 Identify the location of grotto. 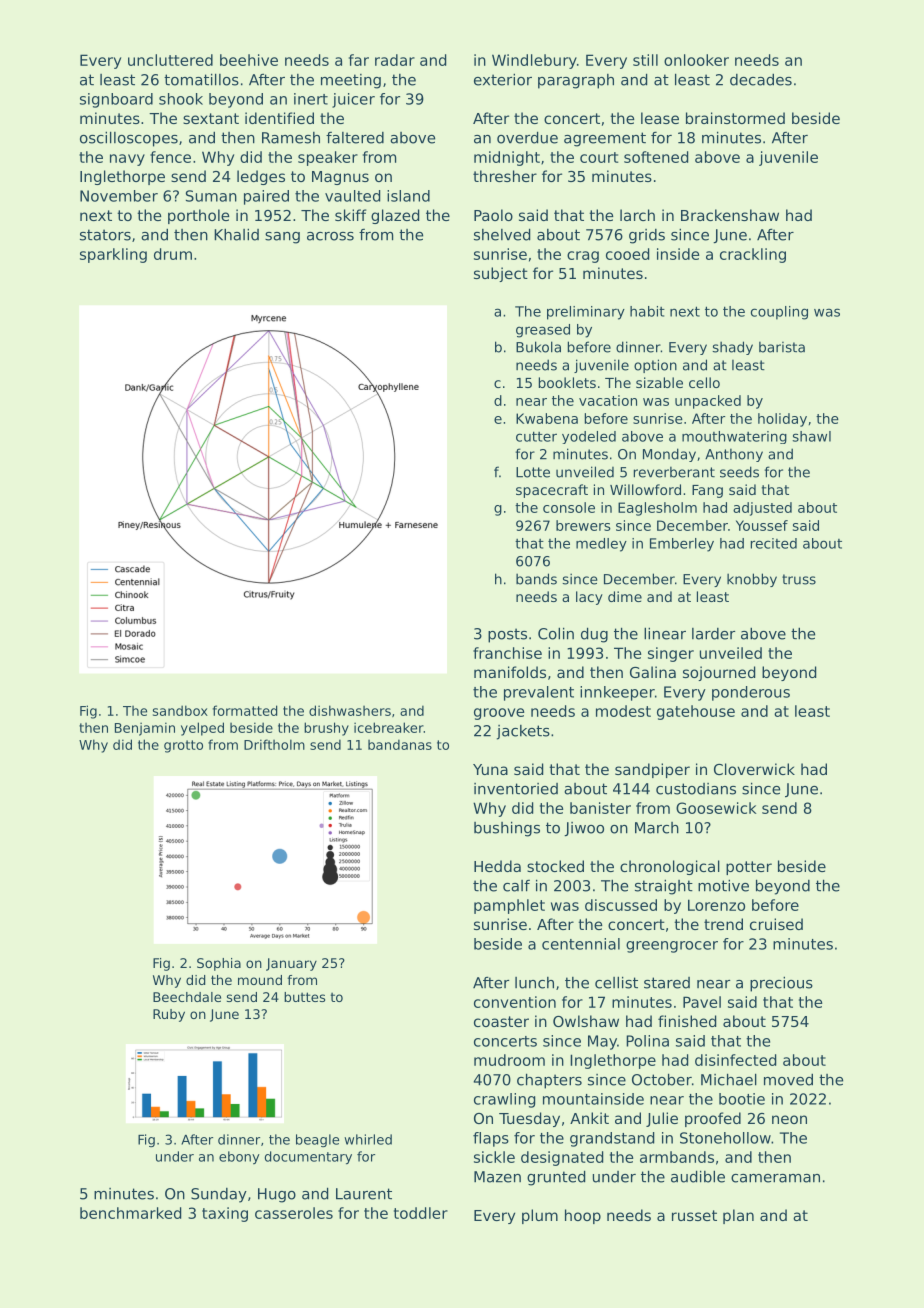
(183, 746).
